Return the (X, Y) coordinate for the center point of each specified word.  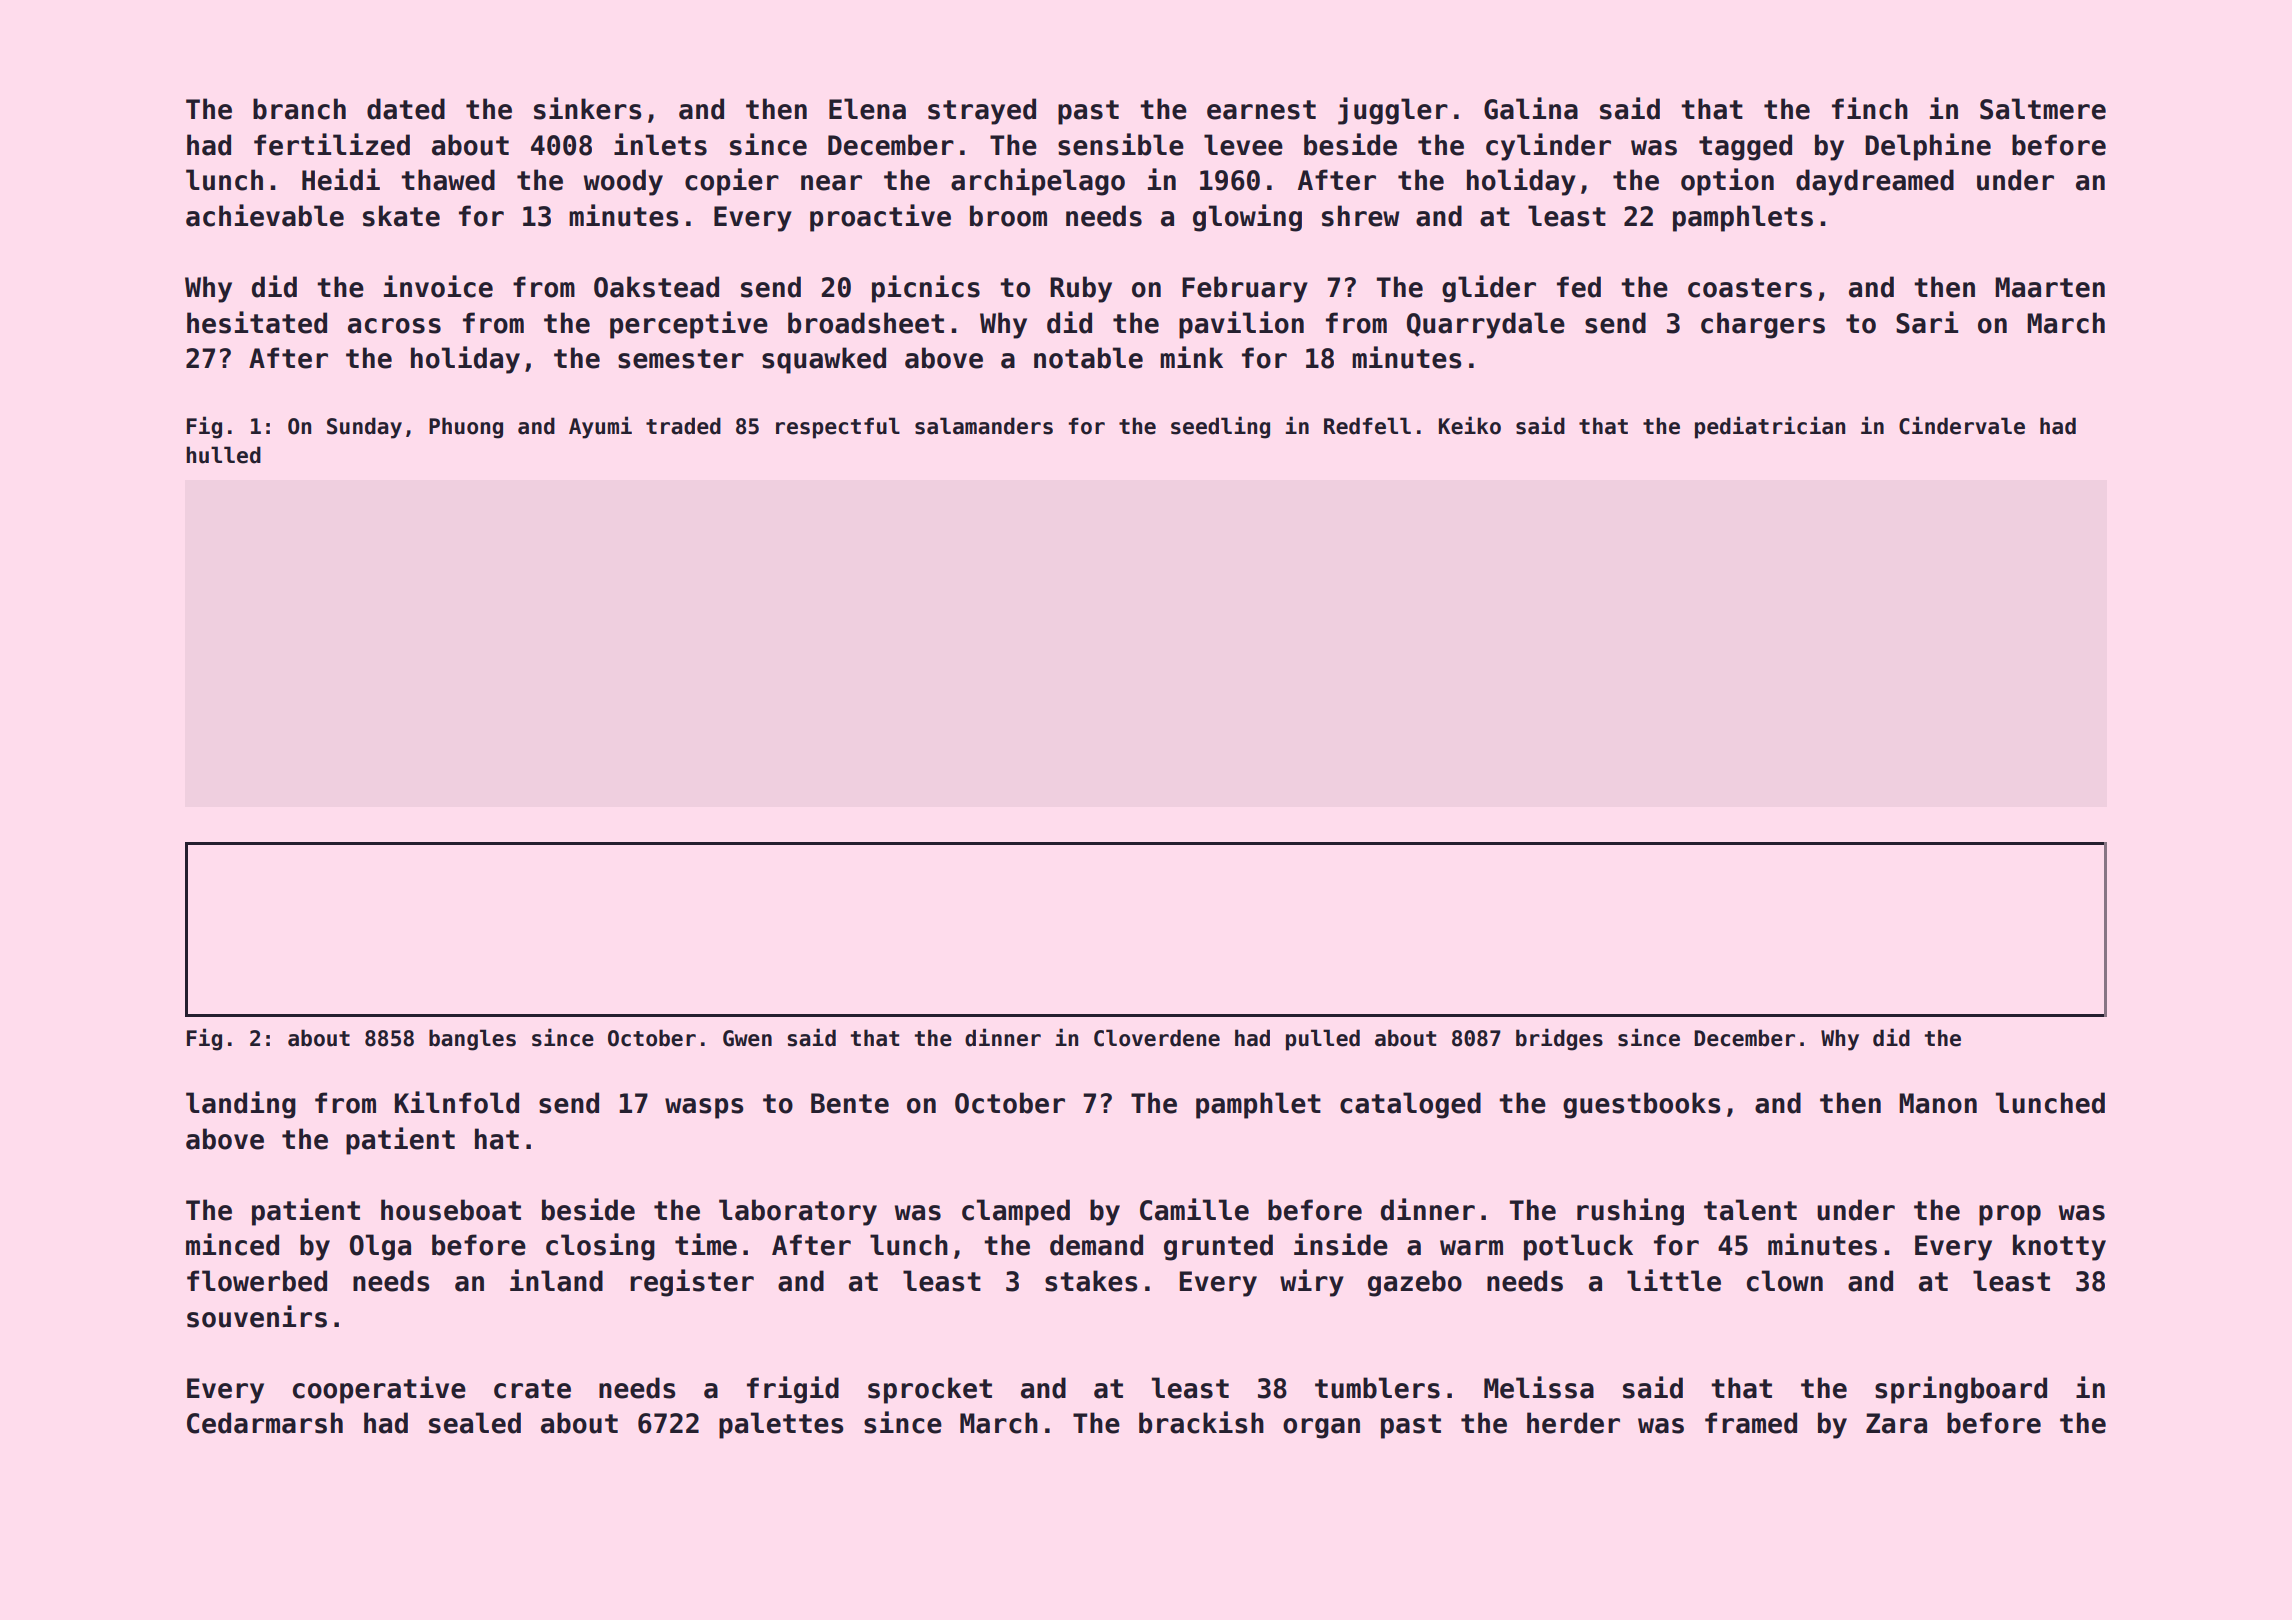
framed (1751, 1423)
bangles (472, 1040)
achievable (265, 215)
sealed (475, 1423)
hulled (223, 455)
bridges (1559, 1039)
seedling (1220, 427)
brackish (1201, 1422)
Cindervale (1962, 425)
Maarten (2050, 287)
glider (1489, 289)
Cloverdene (1157, 1038)
